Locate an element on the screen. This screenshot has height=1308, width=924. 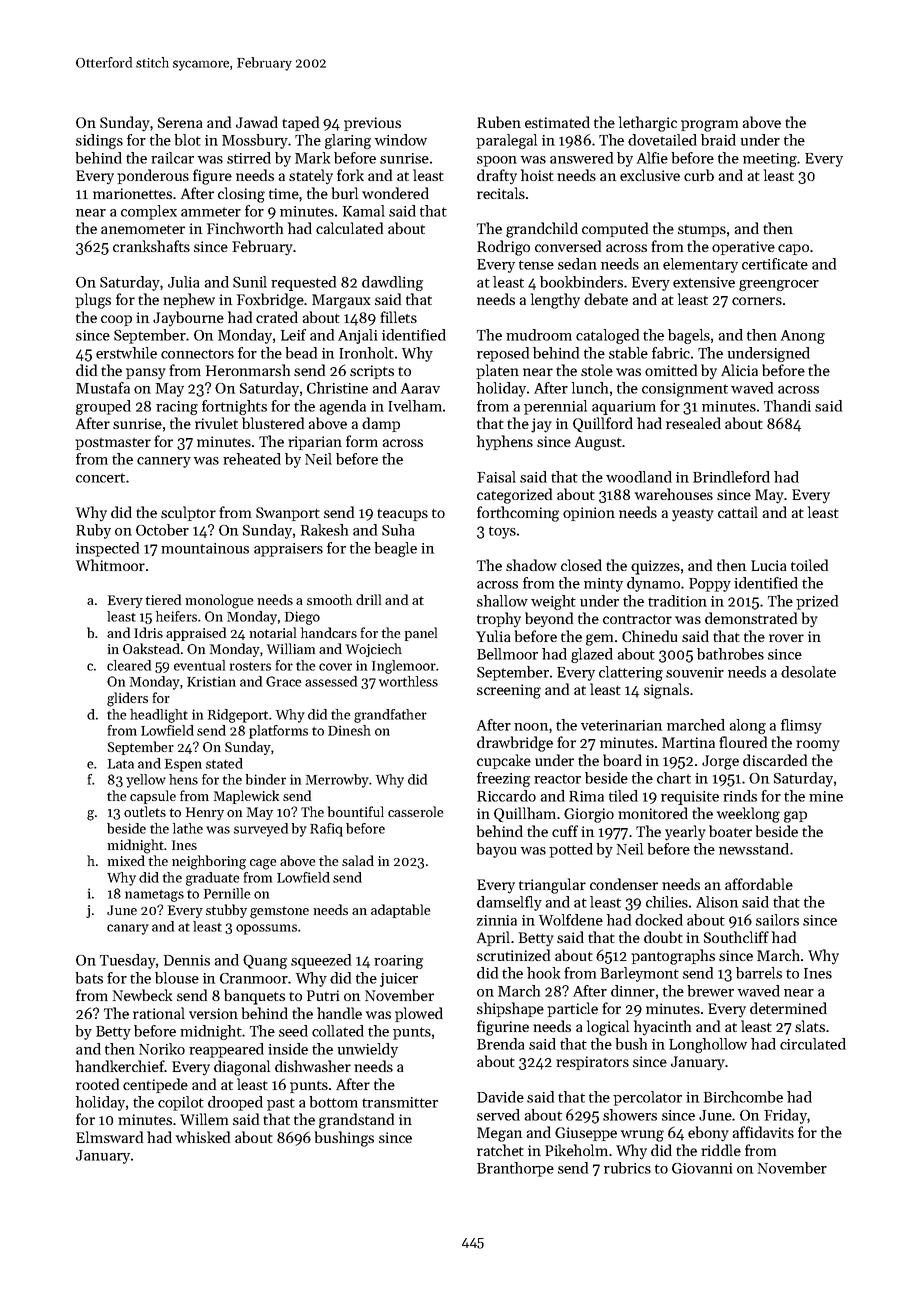
bathrobes is located at coordinates (730, 654).
